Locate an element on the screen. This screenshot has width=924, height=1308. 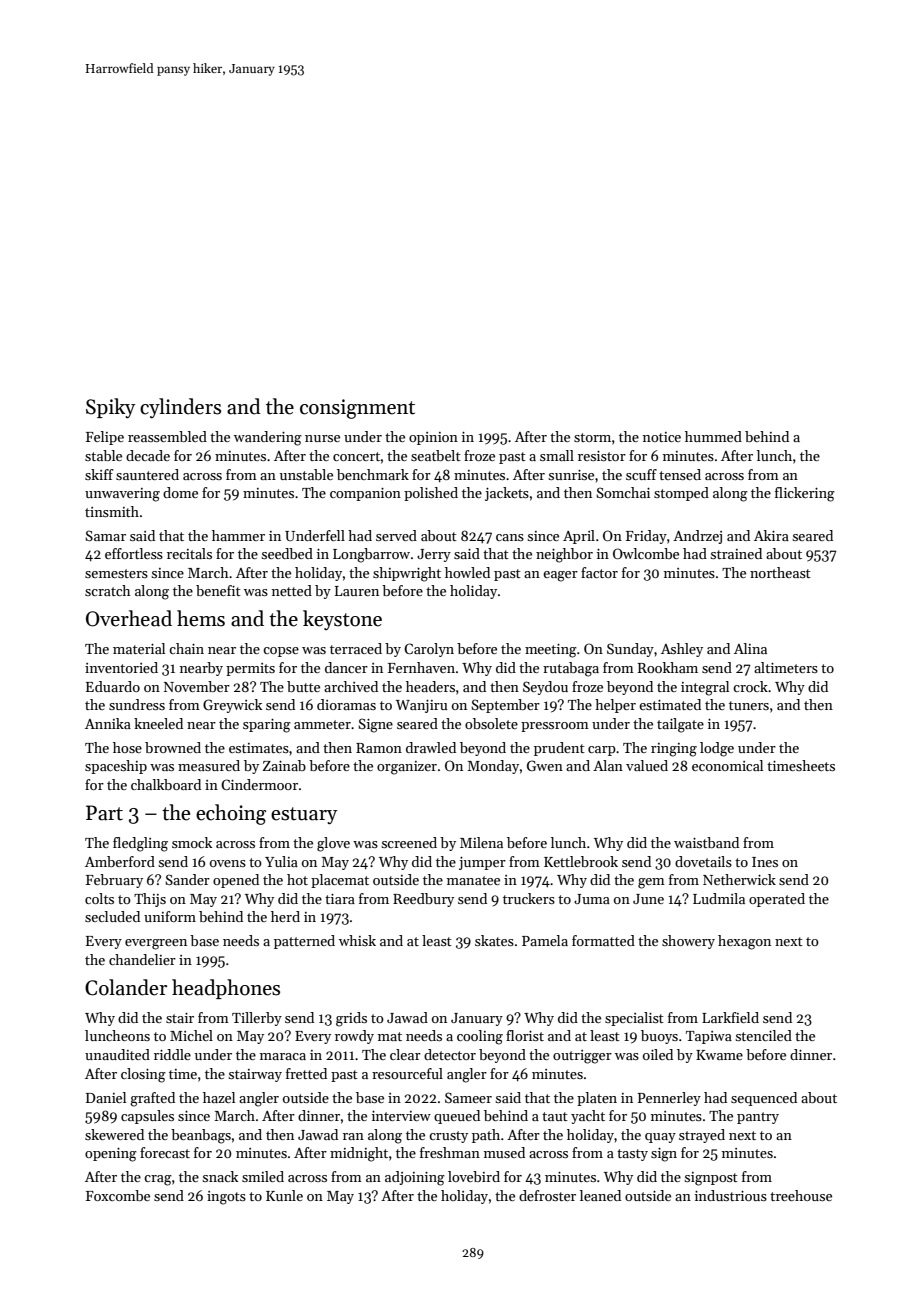
adjoining is located at coordinates (415, 1178).
